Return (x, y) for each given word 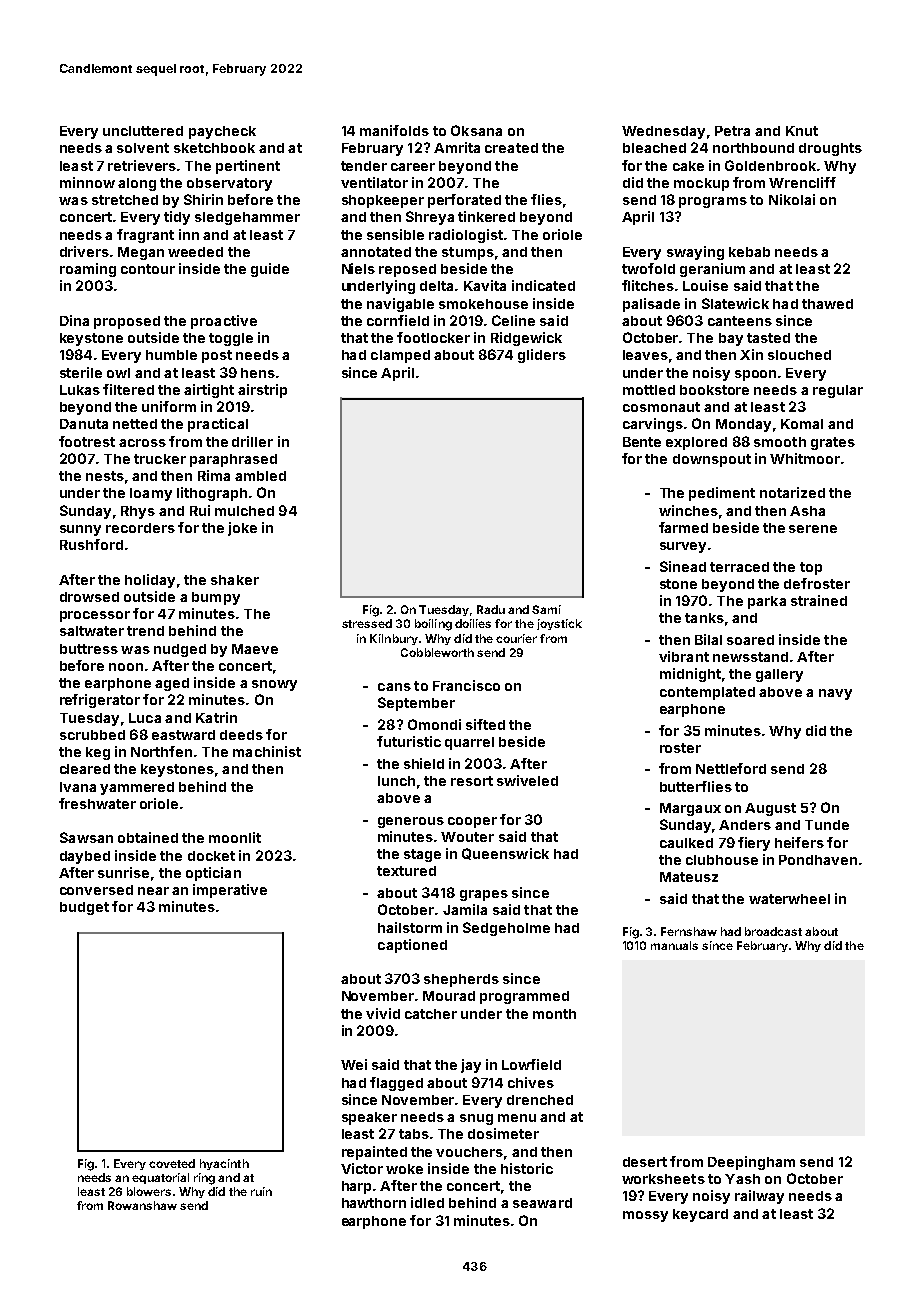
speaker (369, 1118)
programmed (524, 997)
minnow (87, 182)
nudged (180, 650)
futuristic (409, 741)
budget (84, 908)
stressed (367, 623)
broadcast (773, 931)
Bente (642, 442)
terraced (739, 567)
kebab (749, 252)
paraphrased (233, 460)
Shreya (430, 218)
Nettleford (731, 768)
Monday (743, 425)
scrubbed (92, 735)
